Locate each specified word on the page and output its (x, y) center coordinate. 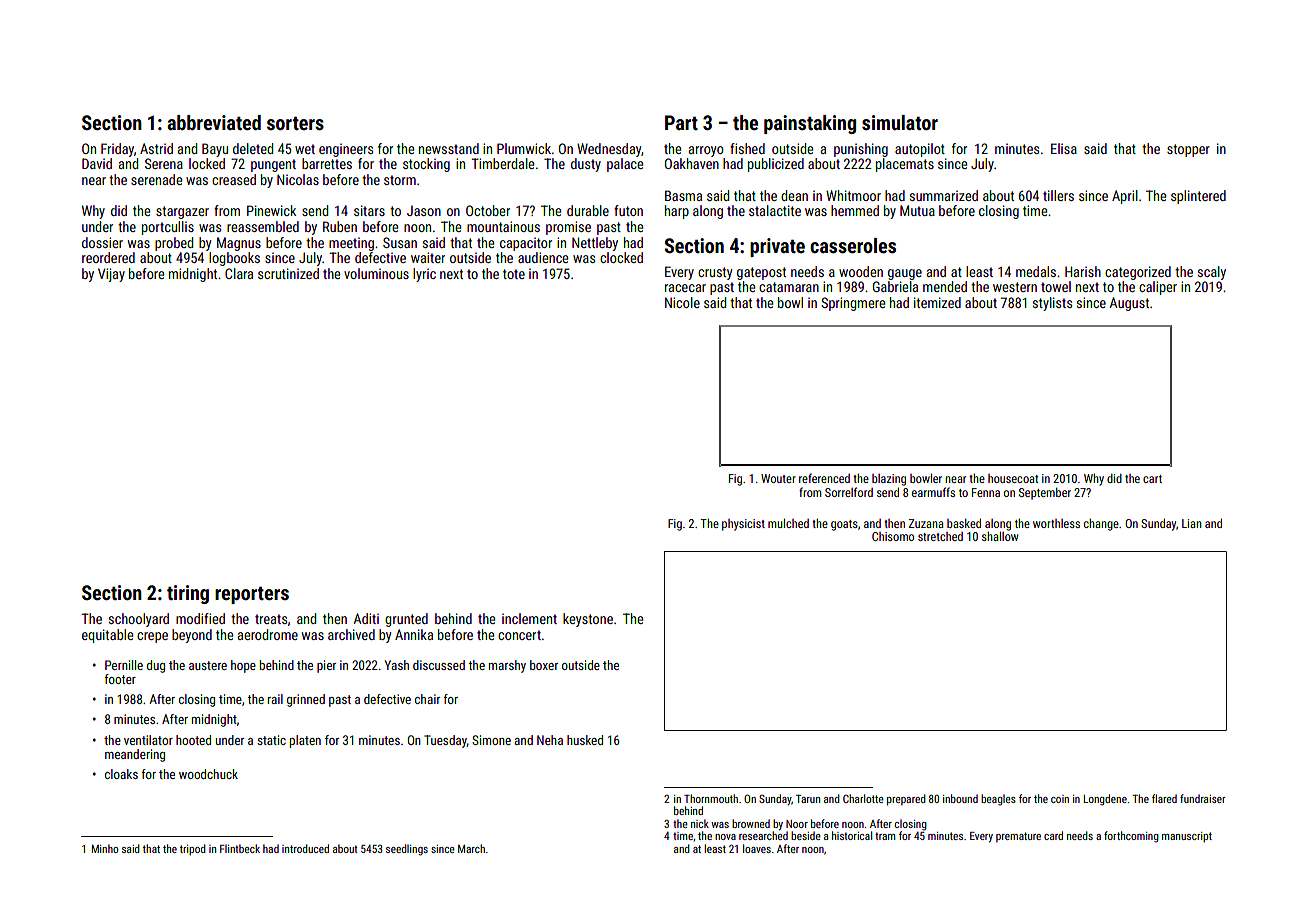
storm (400, 180)
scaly (1212, 273)
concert (519, 635)
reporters (252, 595)
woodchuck (208, 774)
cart (1152, 479)
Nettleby (595, 244)
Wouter (778, 478)
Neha (550, 740)
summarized (944, 195)
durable (588, 210)
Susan (400, 242)
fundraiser (1202, 798)
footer (120, 679)
